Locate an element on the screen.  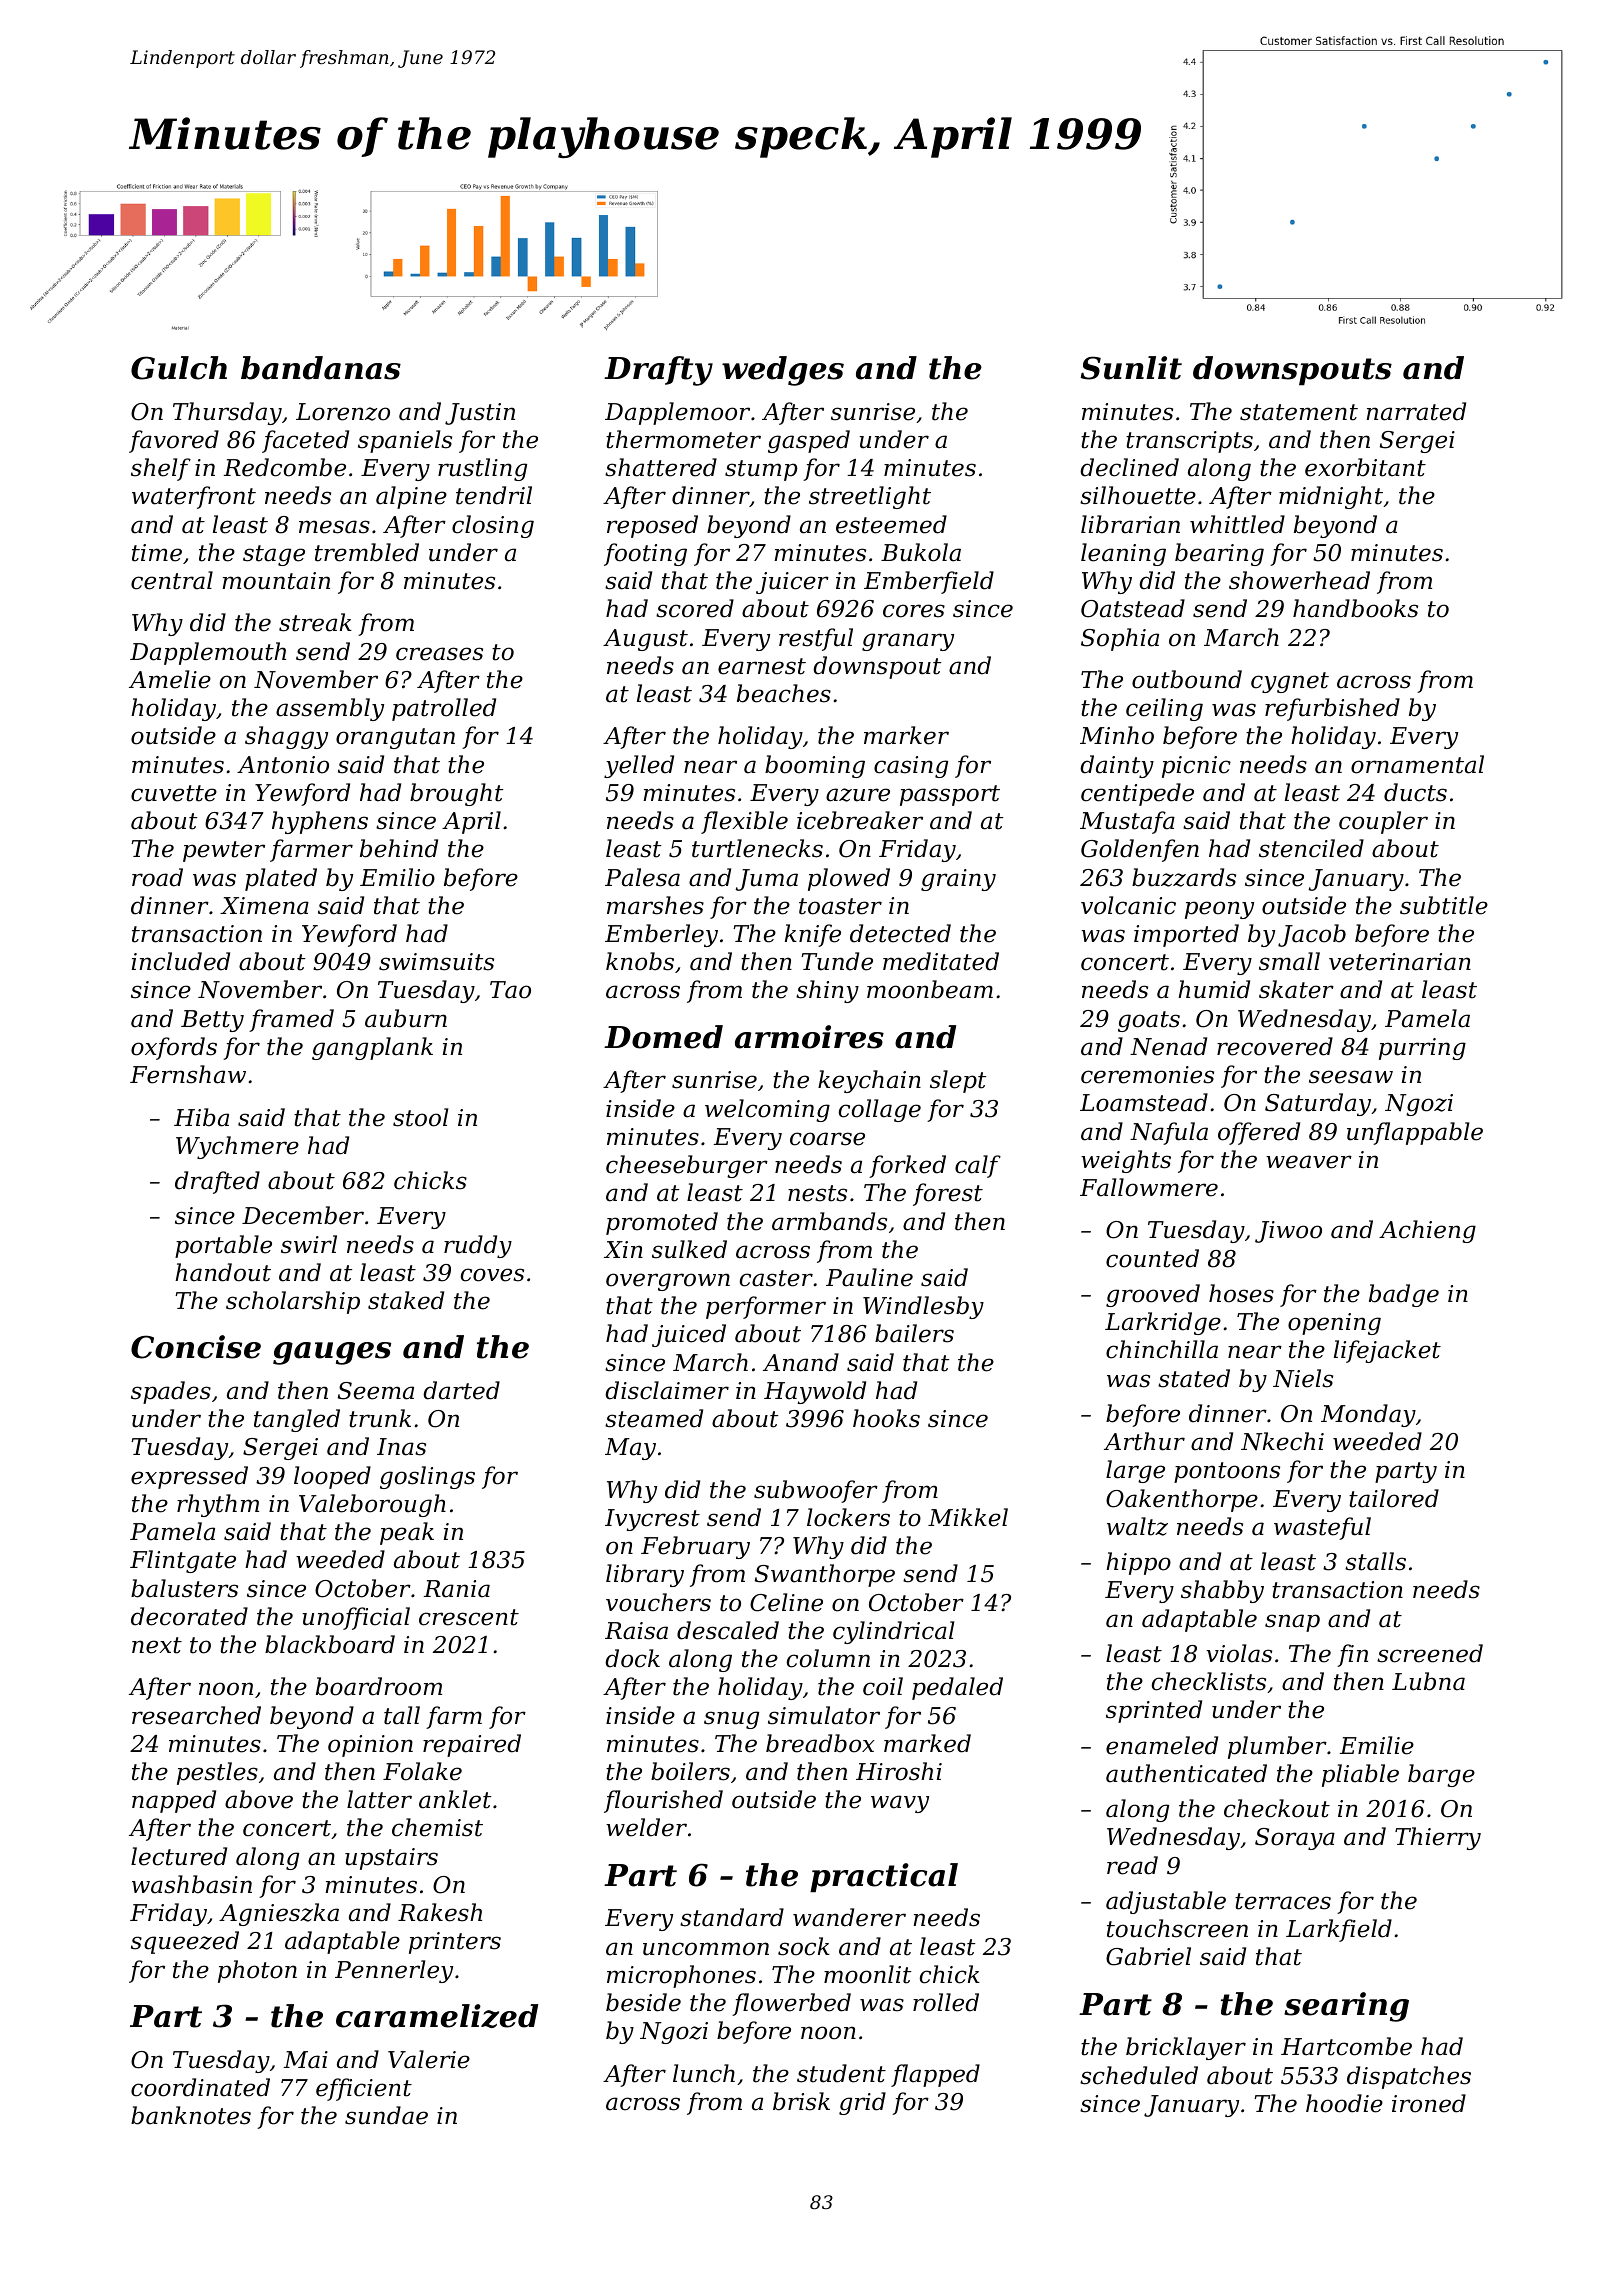
statement is located at coordinates (1299, 412).
